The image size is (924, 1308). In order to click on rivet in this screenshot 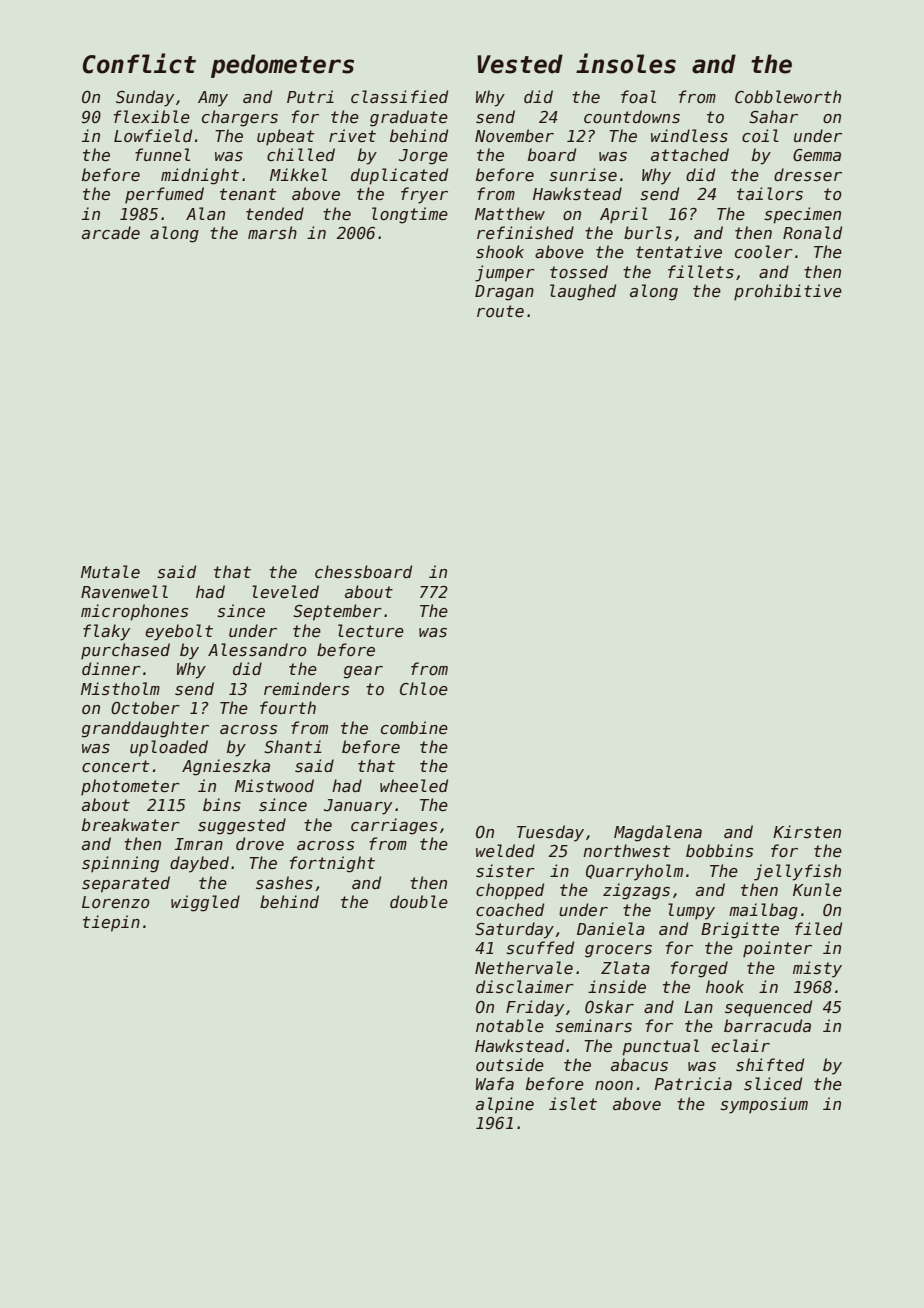, I will do `click(352, 136)`.
